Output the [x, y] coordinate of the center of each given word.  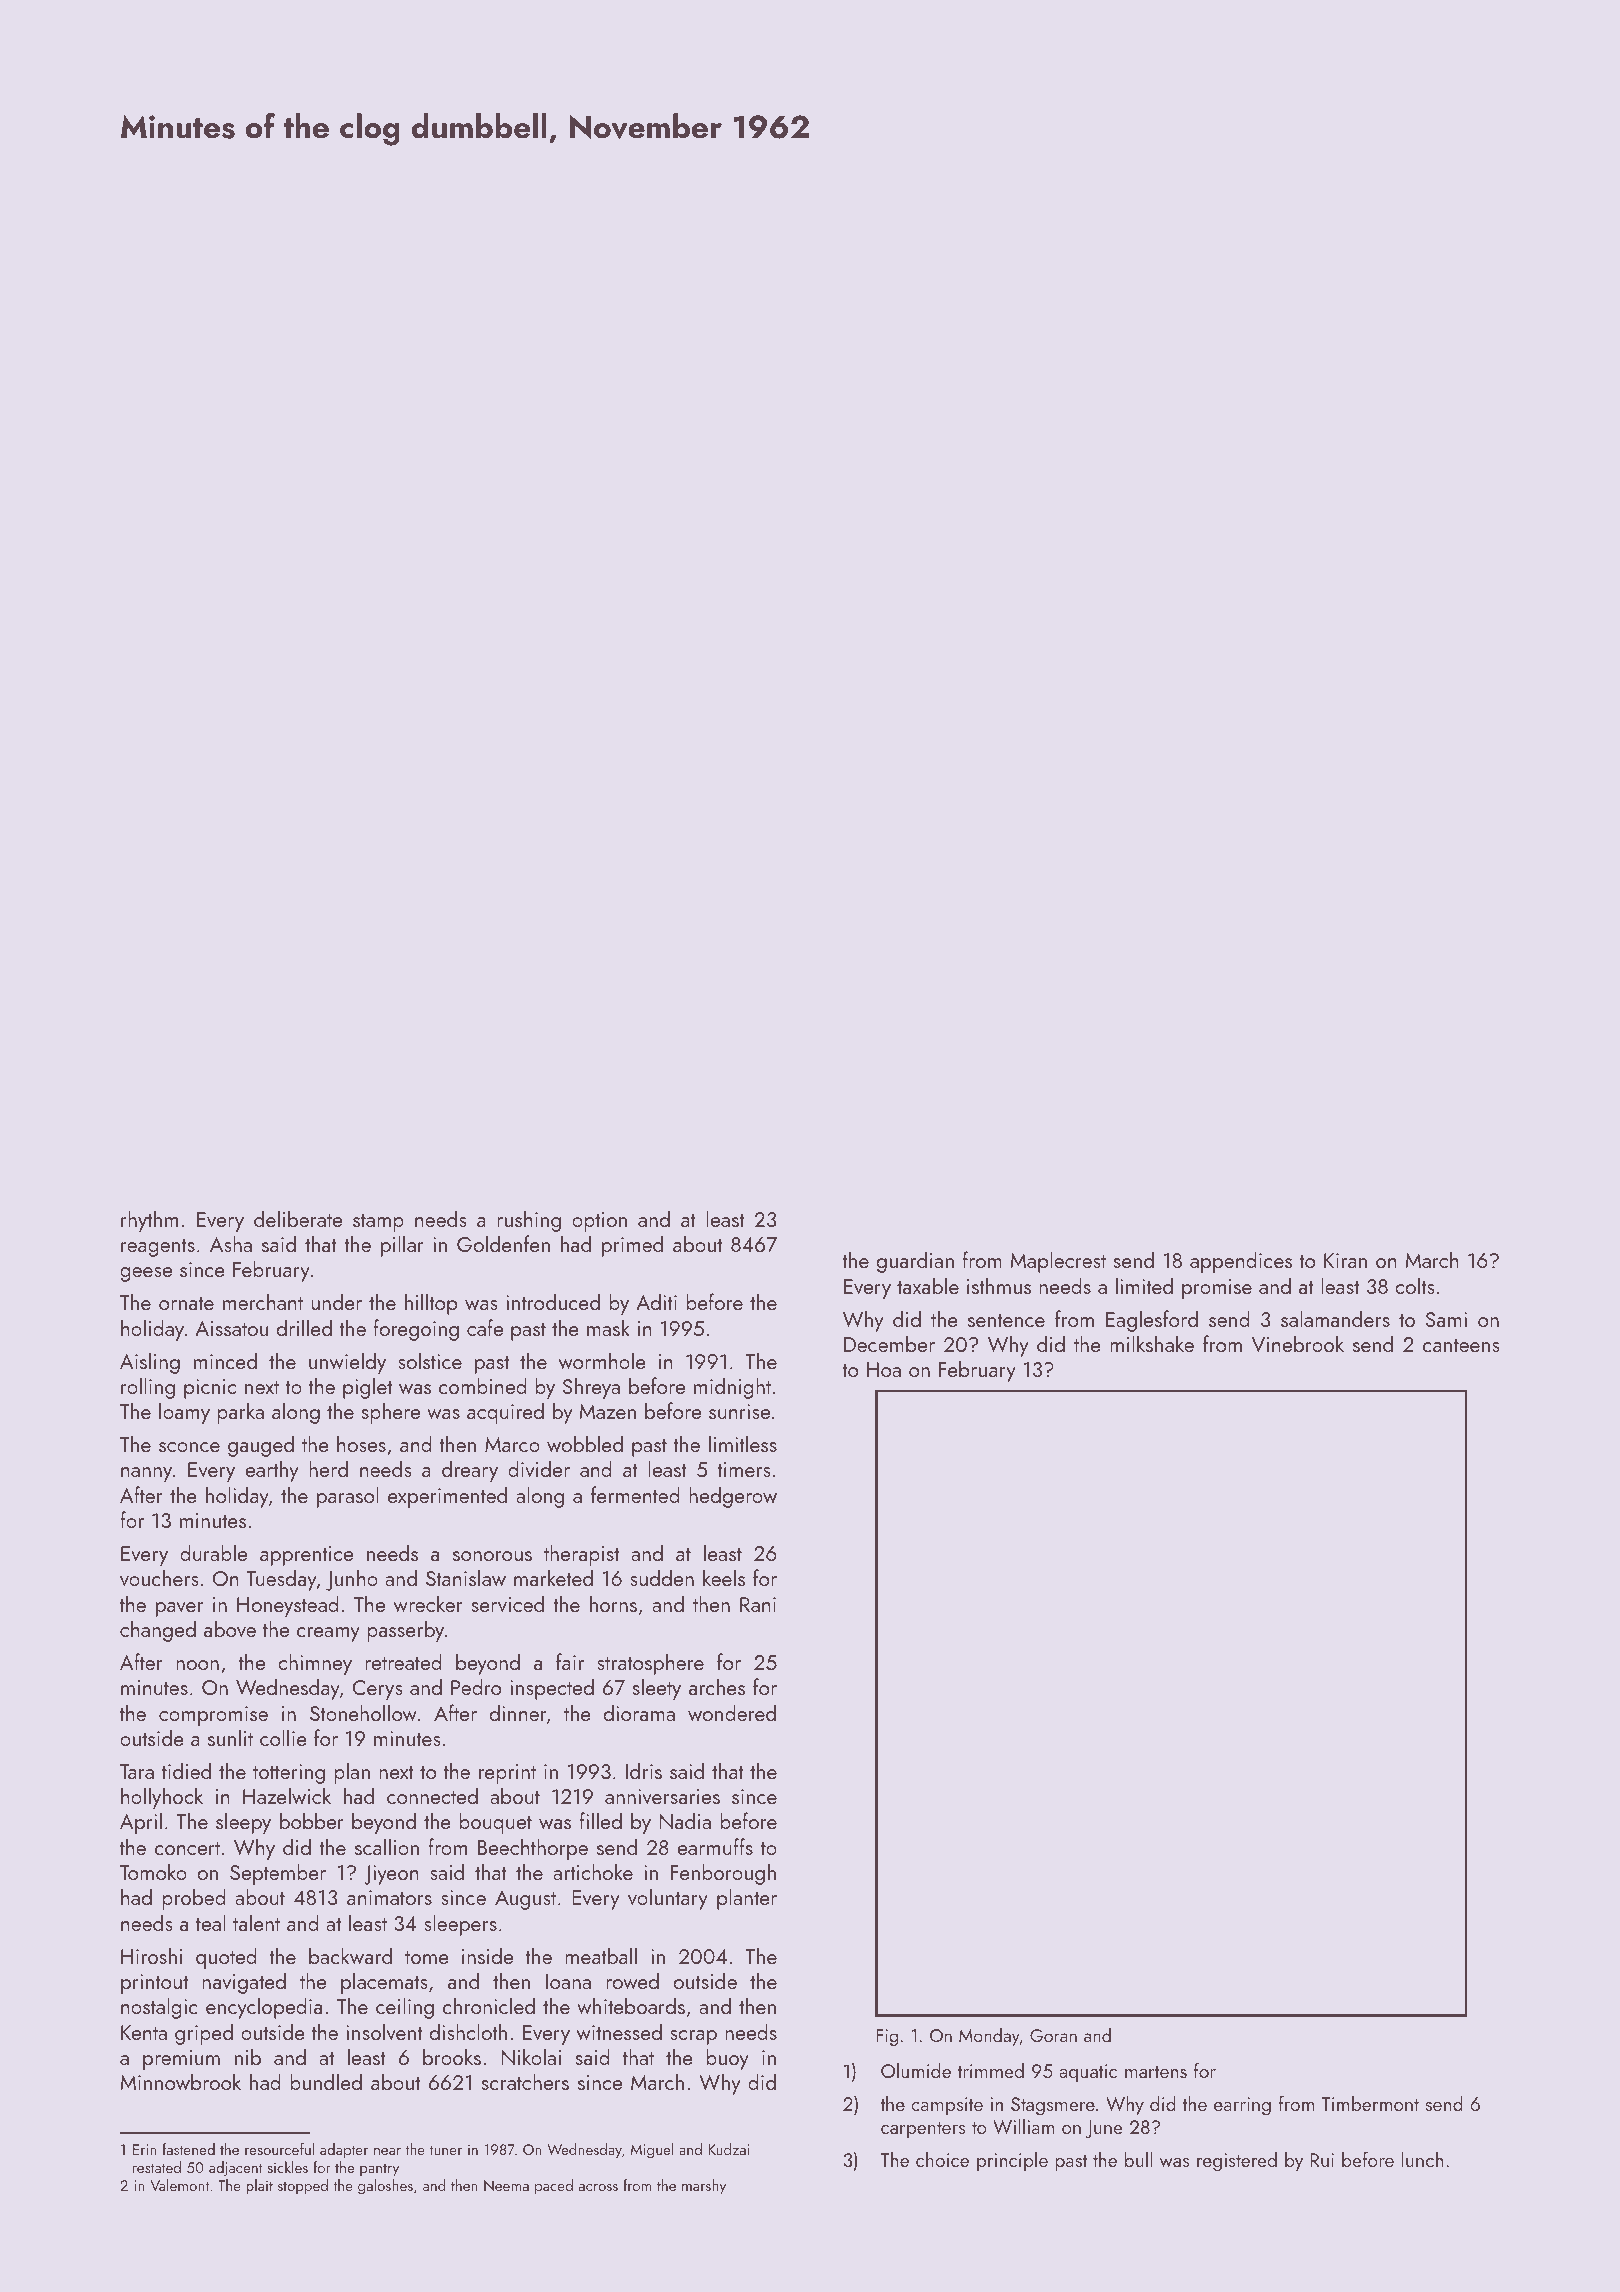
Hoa [884, 1369]
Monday [989, 2037]
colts [1415, 1285]
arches [717, 1686]
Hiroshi [151, 1955]
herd [328, 1468]
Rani [758, 1604]
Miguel [652, 2151]
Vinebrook [1298, 1343]
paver [180, 1609]
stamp [378, 1223]
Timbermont [1370, 2103]
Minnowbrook [180, 2081]
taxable [928, 1285]
